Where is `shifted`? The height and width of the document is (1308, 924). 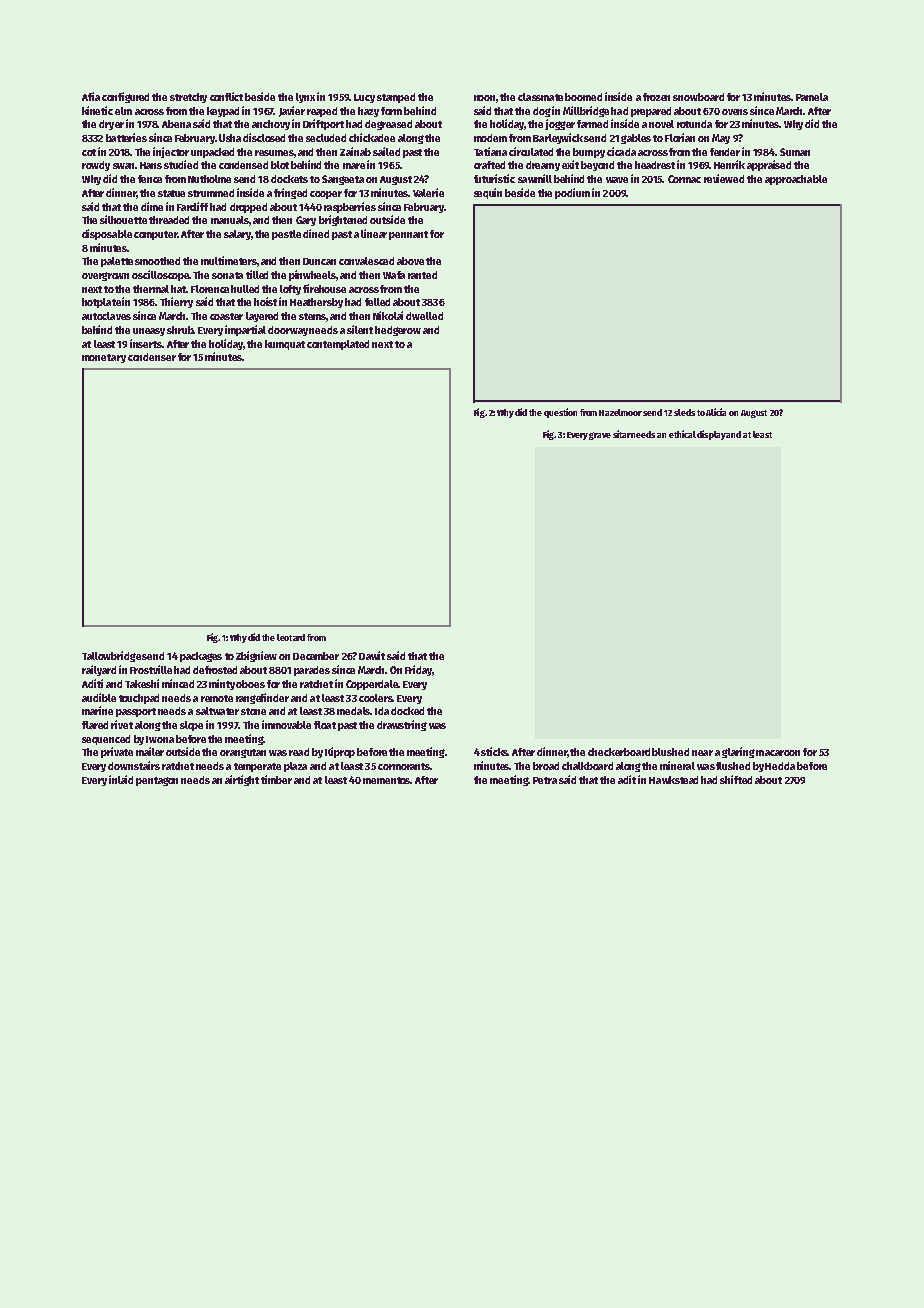 shifted is located at coordinates (736, 779).
